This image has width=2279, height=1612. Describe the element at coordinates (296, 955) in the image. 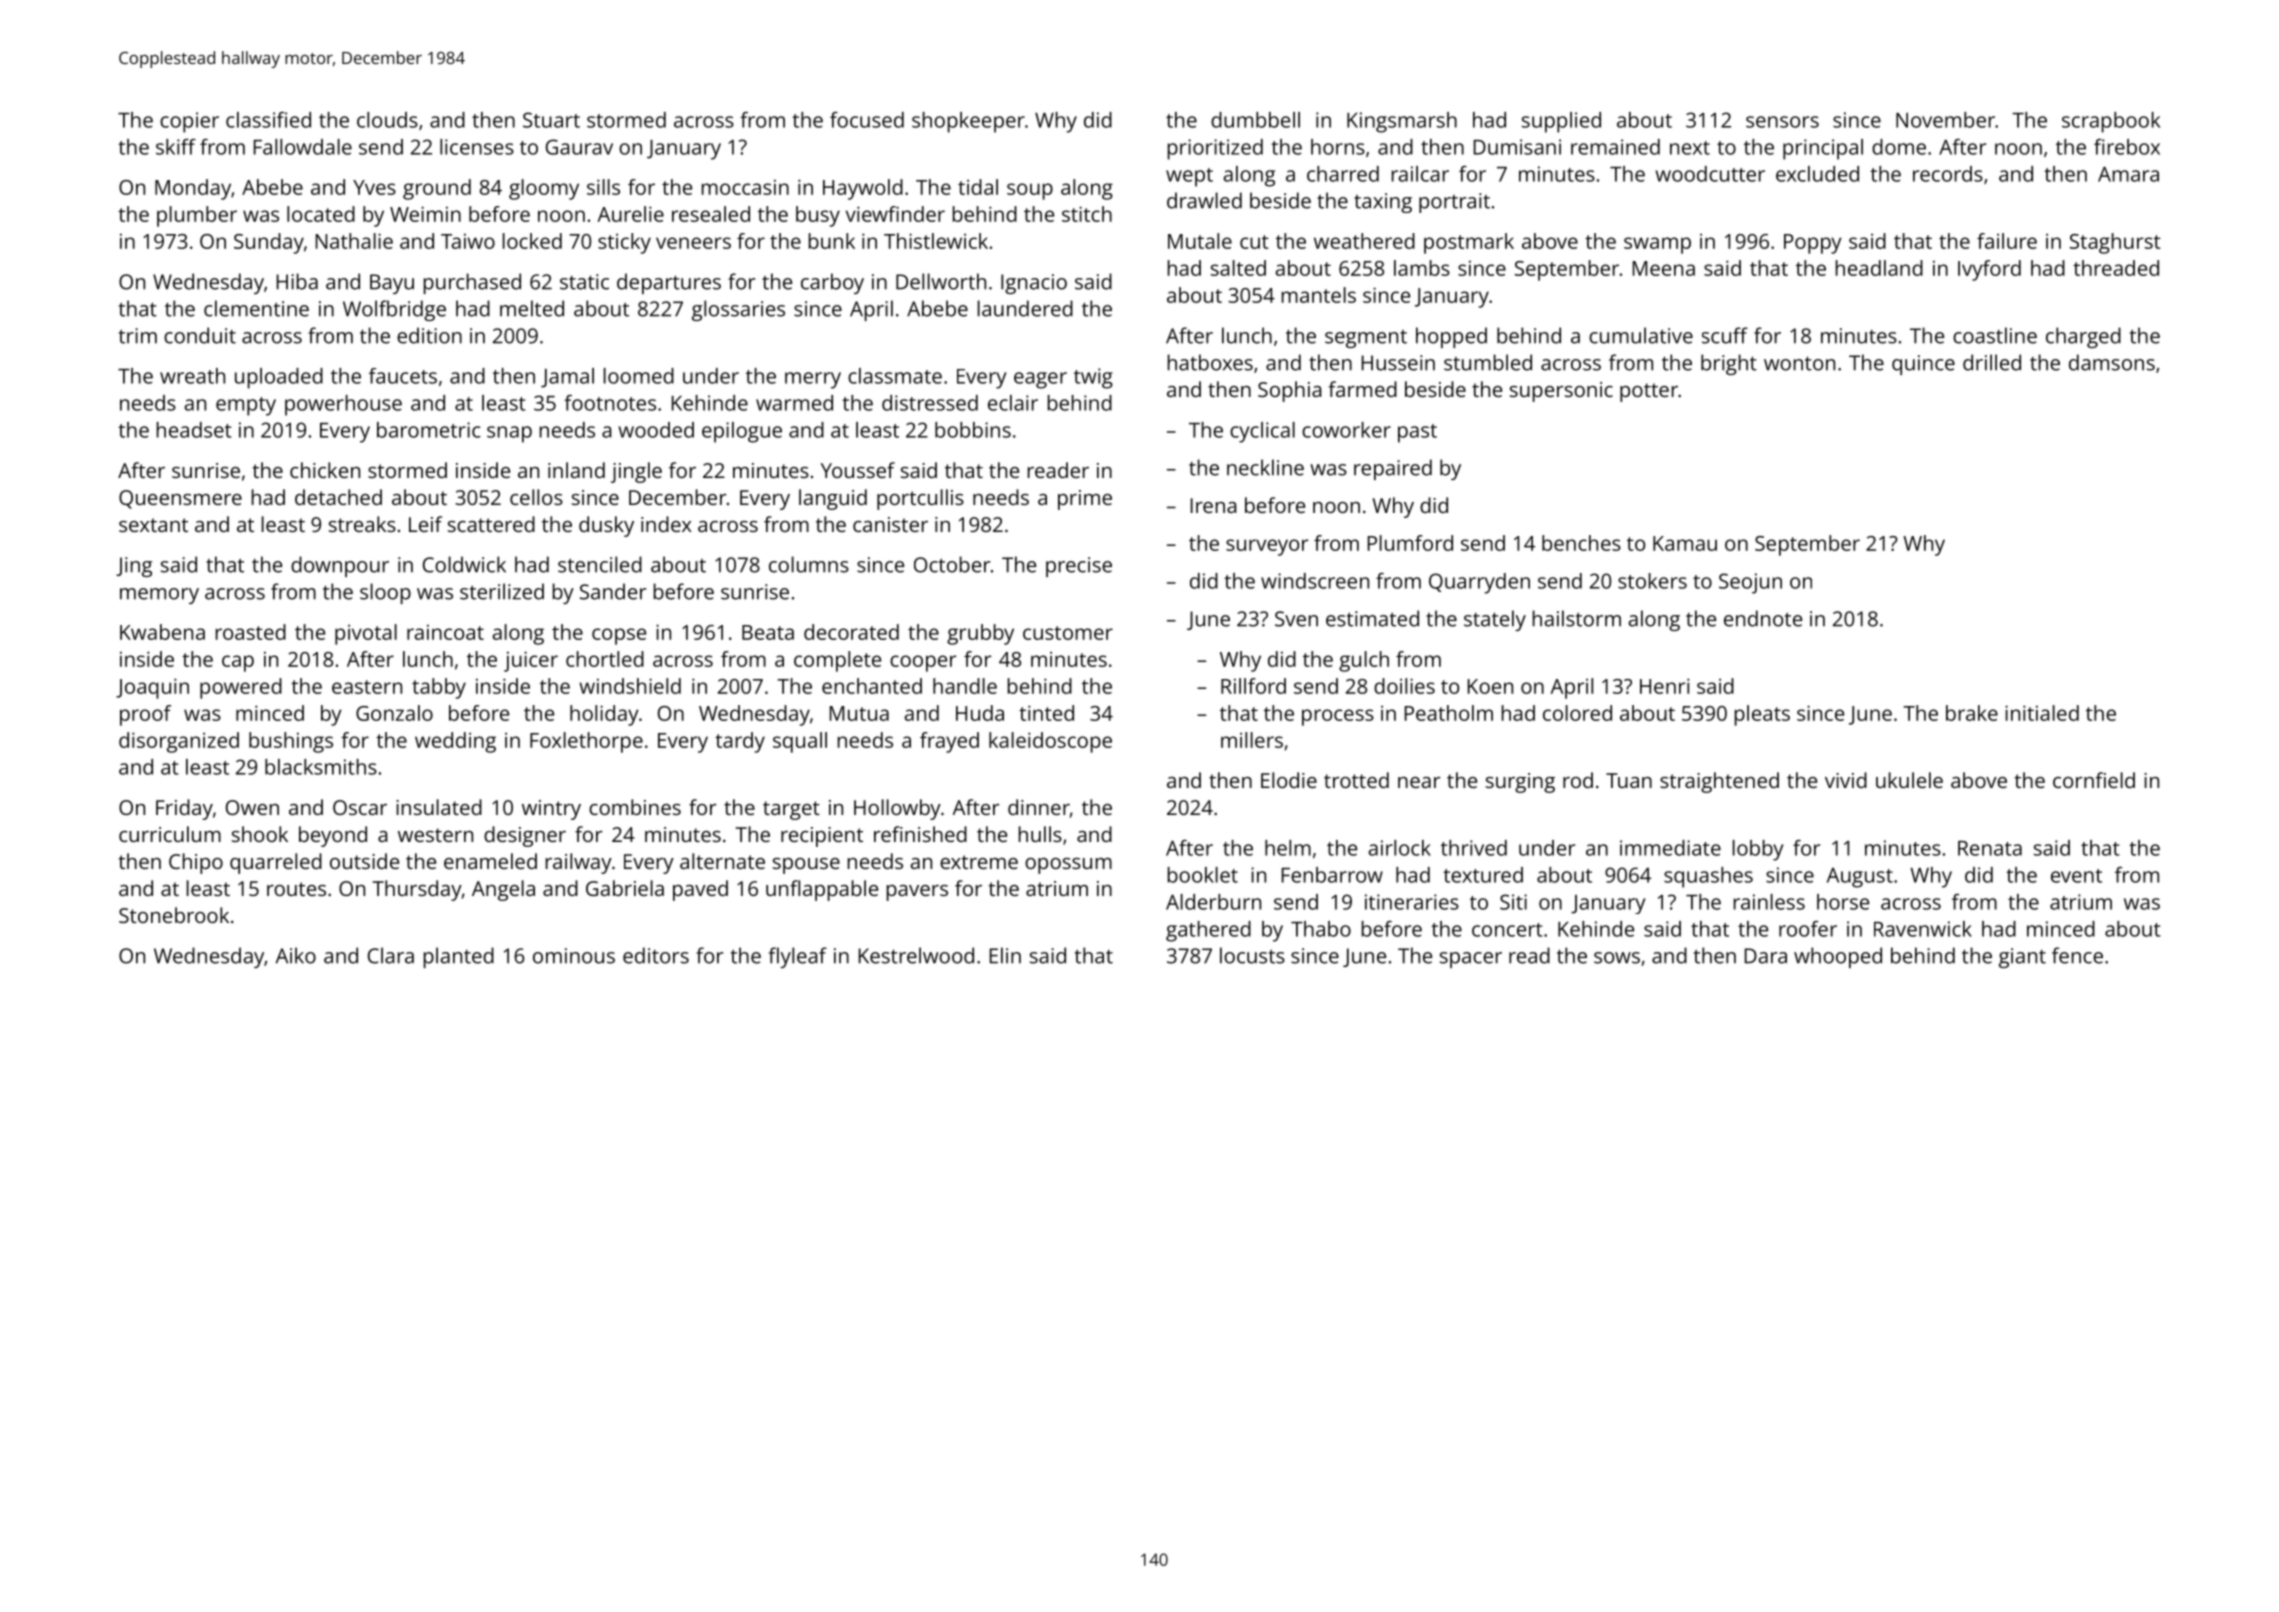

I see `Aiko` at that location.
